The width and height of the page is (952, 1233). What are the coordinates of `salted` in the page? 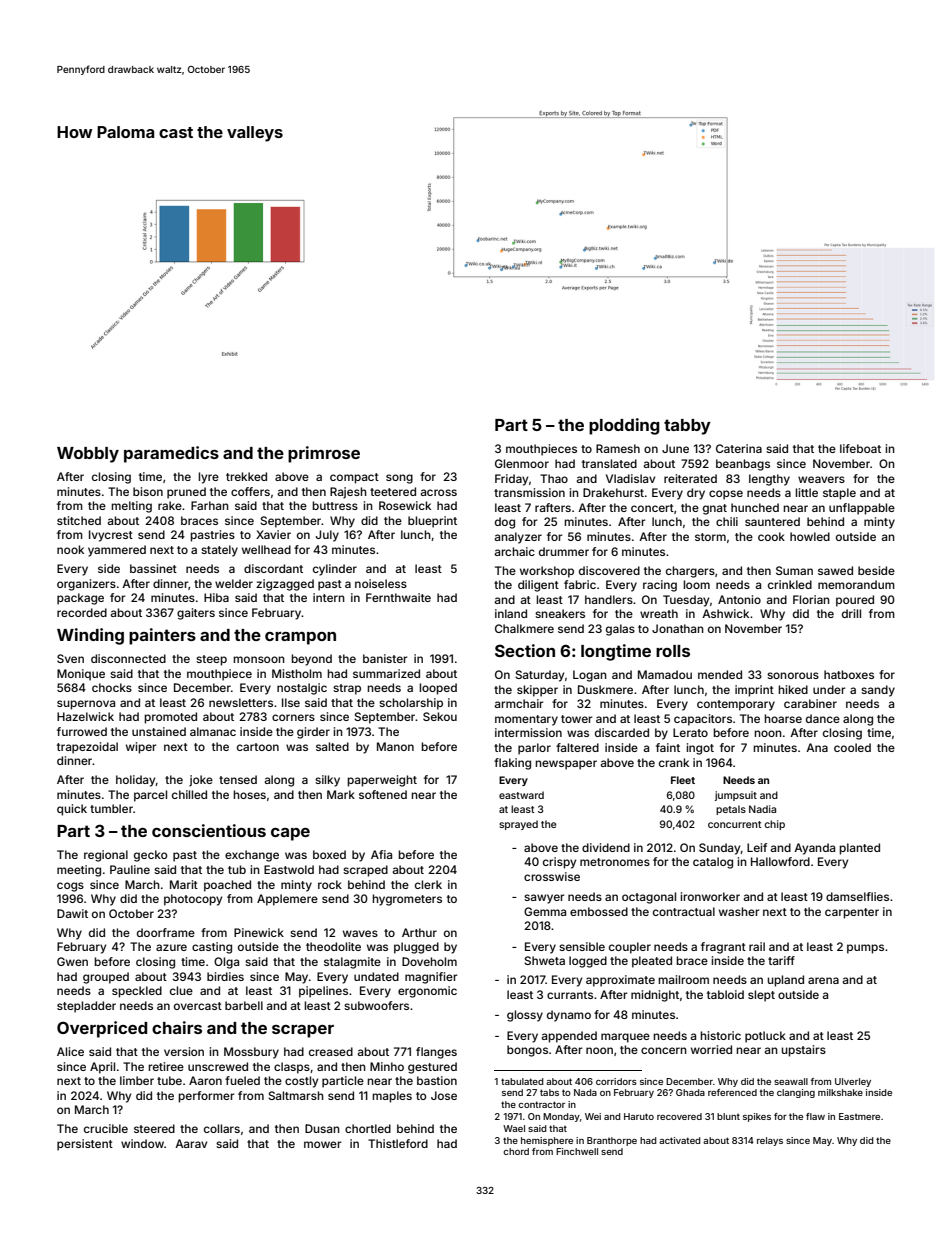 It's located at (332, 746).
